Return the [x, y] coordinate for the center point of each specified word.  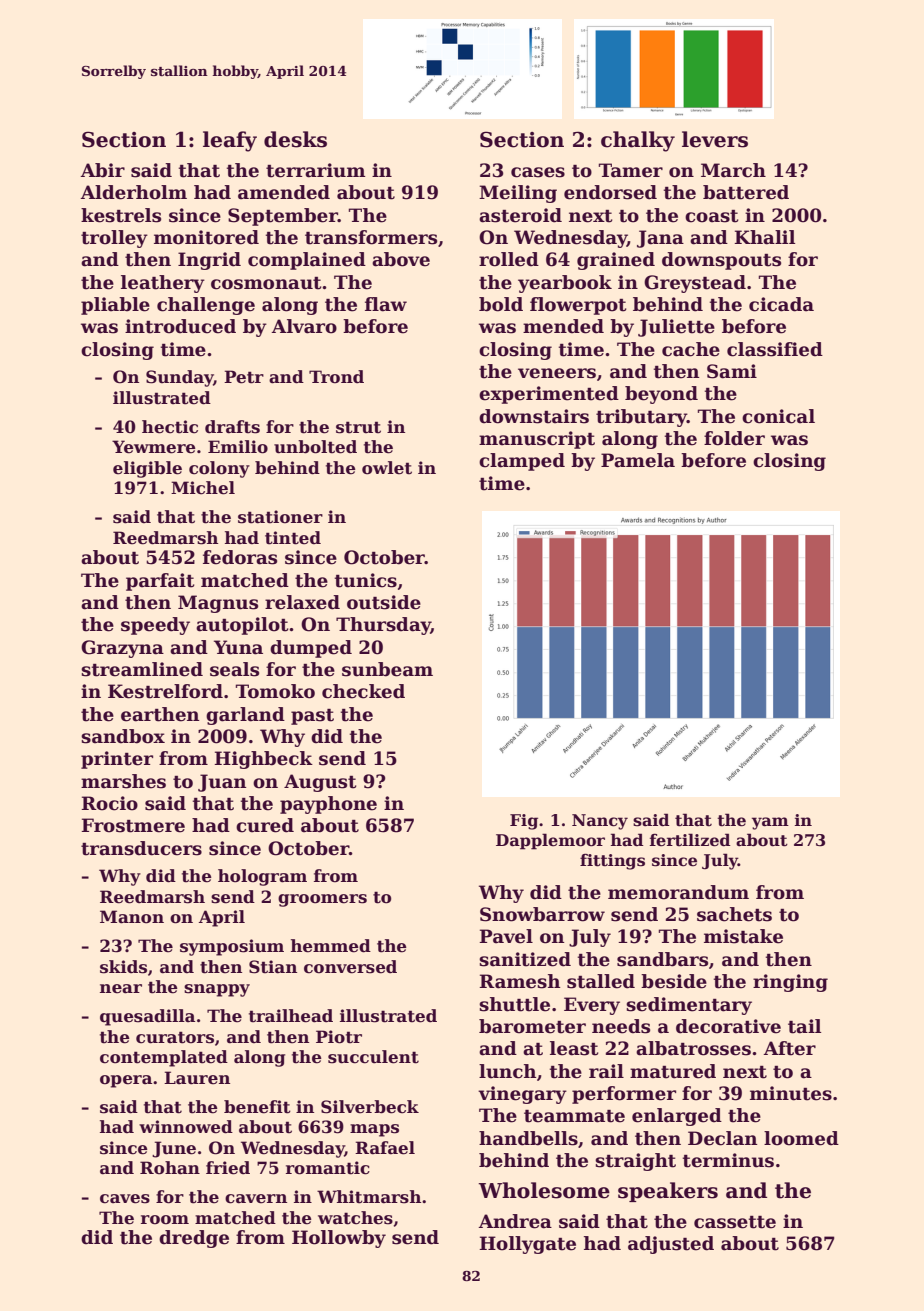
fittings [612, 862]
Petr [244, 377]
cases [538, 172]
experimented [549, 395]
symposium [232, 947]
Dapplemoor [550, 841]
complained [307, 261]
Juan [222, 783]
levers [715, 139]
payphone [328, 805]
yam [770, 823]
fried [228, 1168]
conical [778, 416]
